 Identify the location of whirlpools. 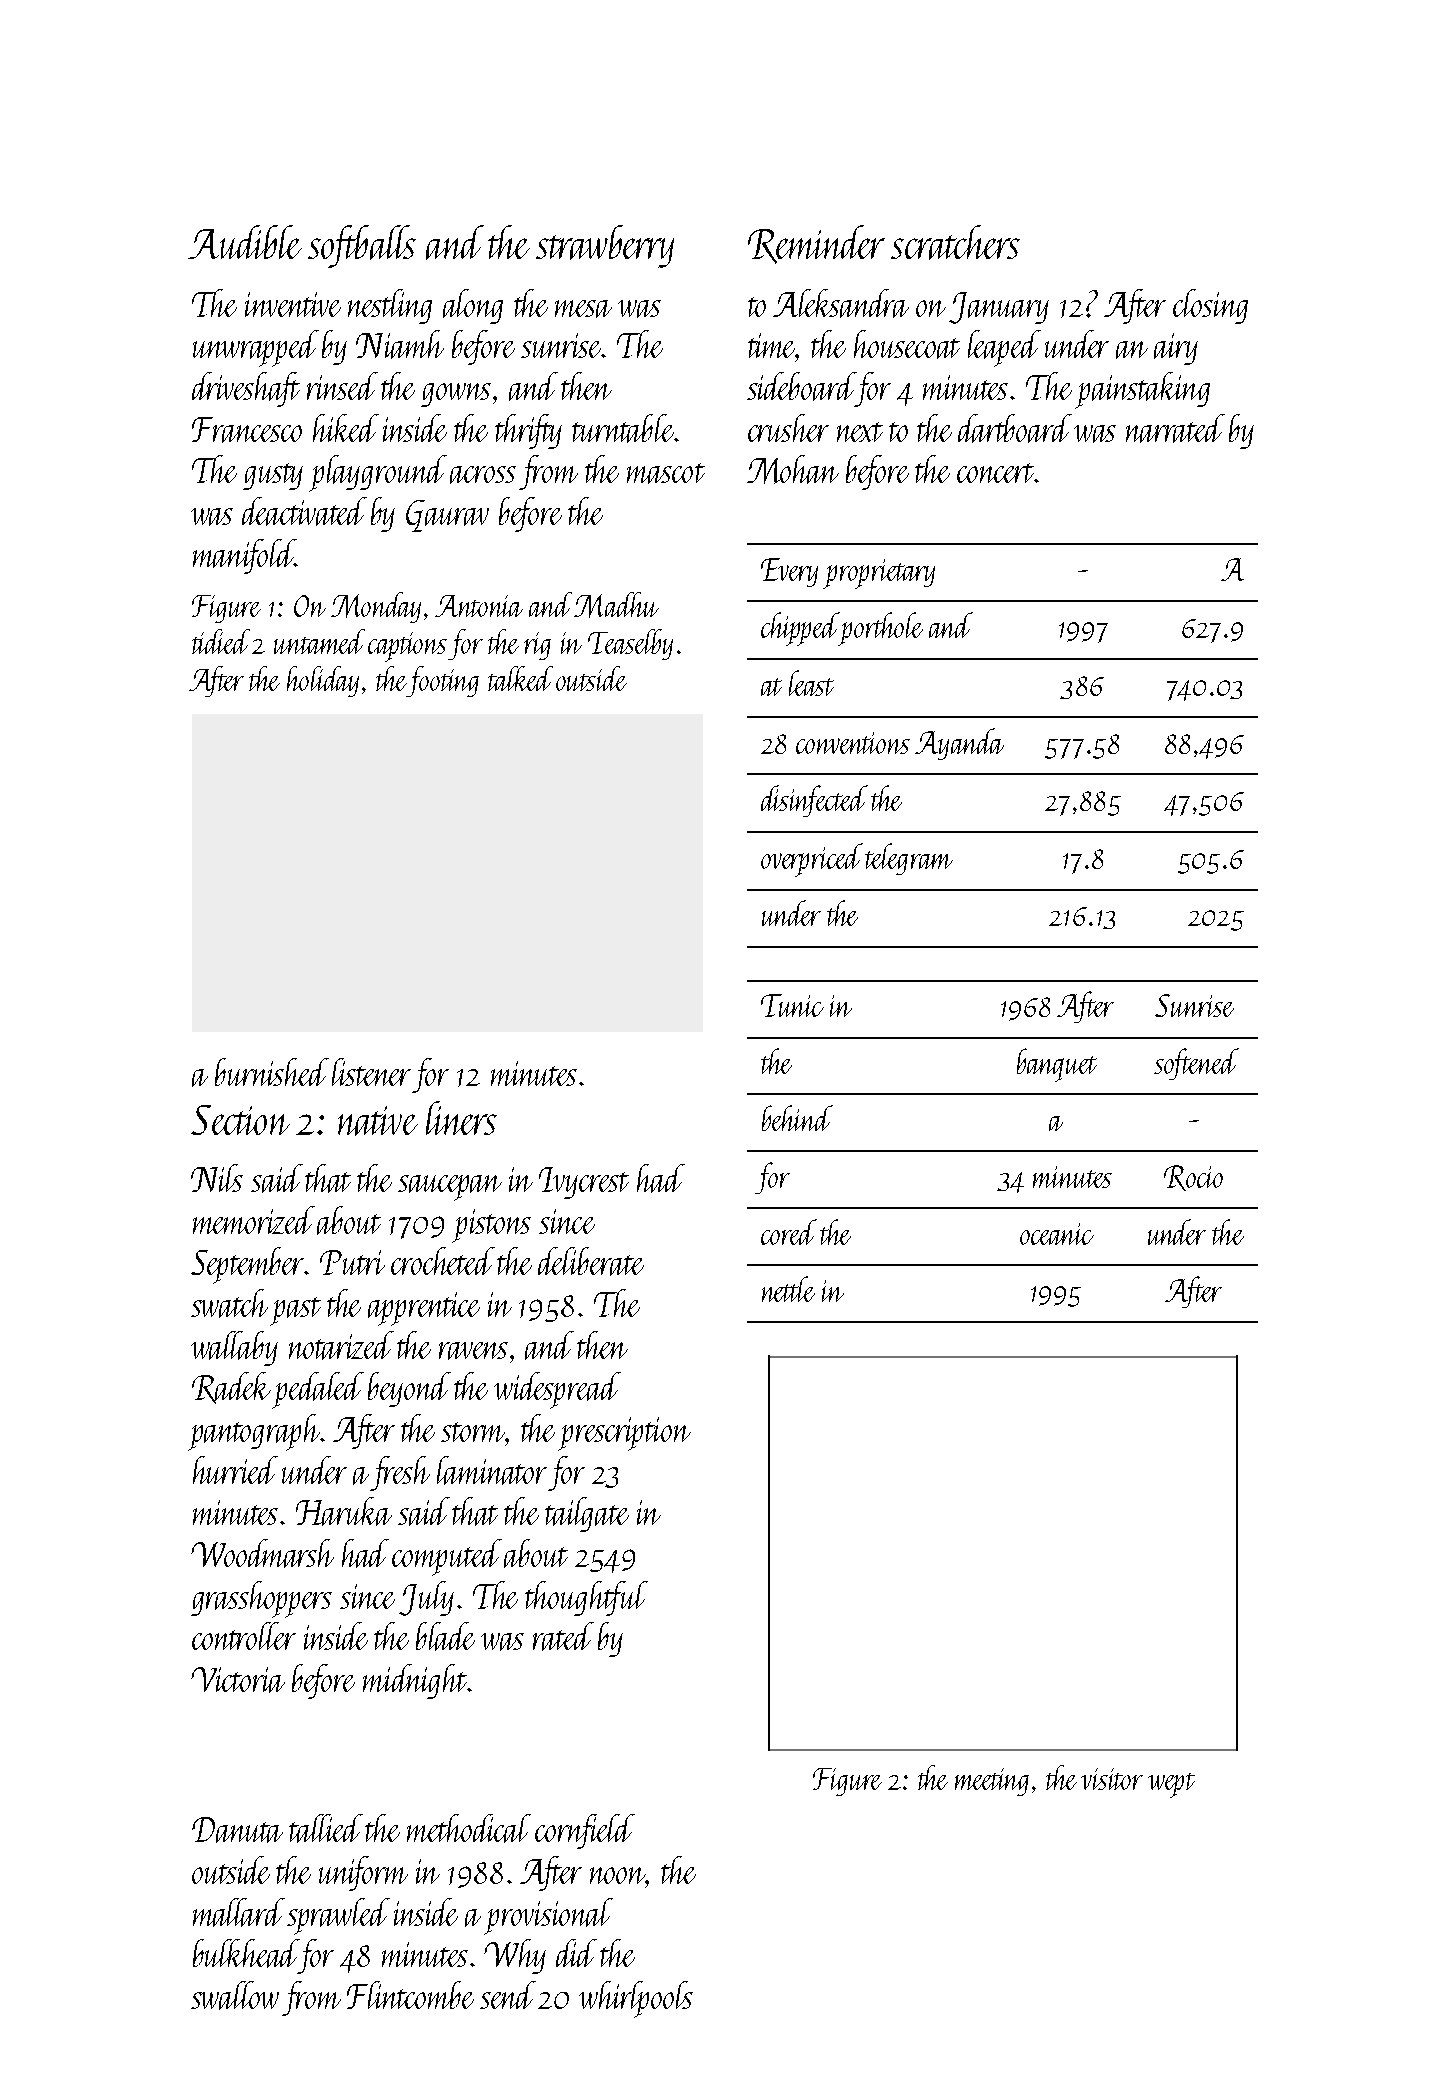
(636, 1999).
